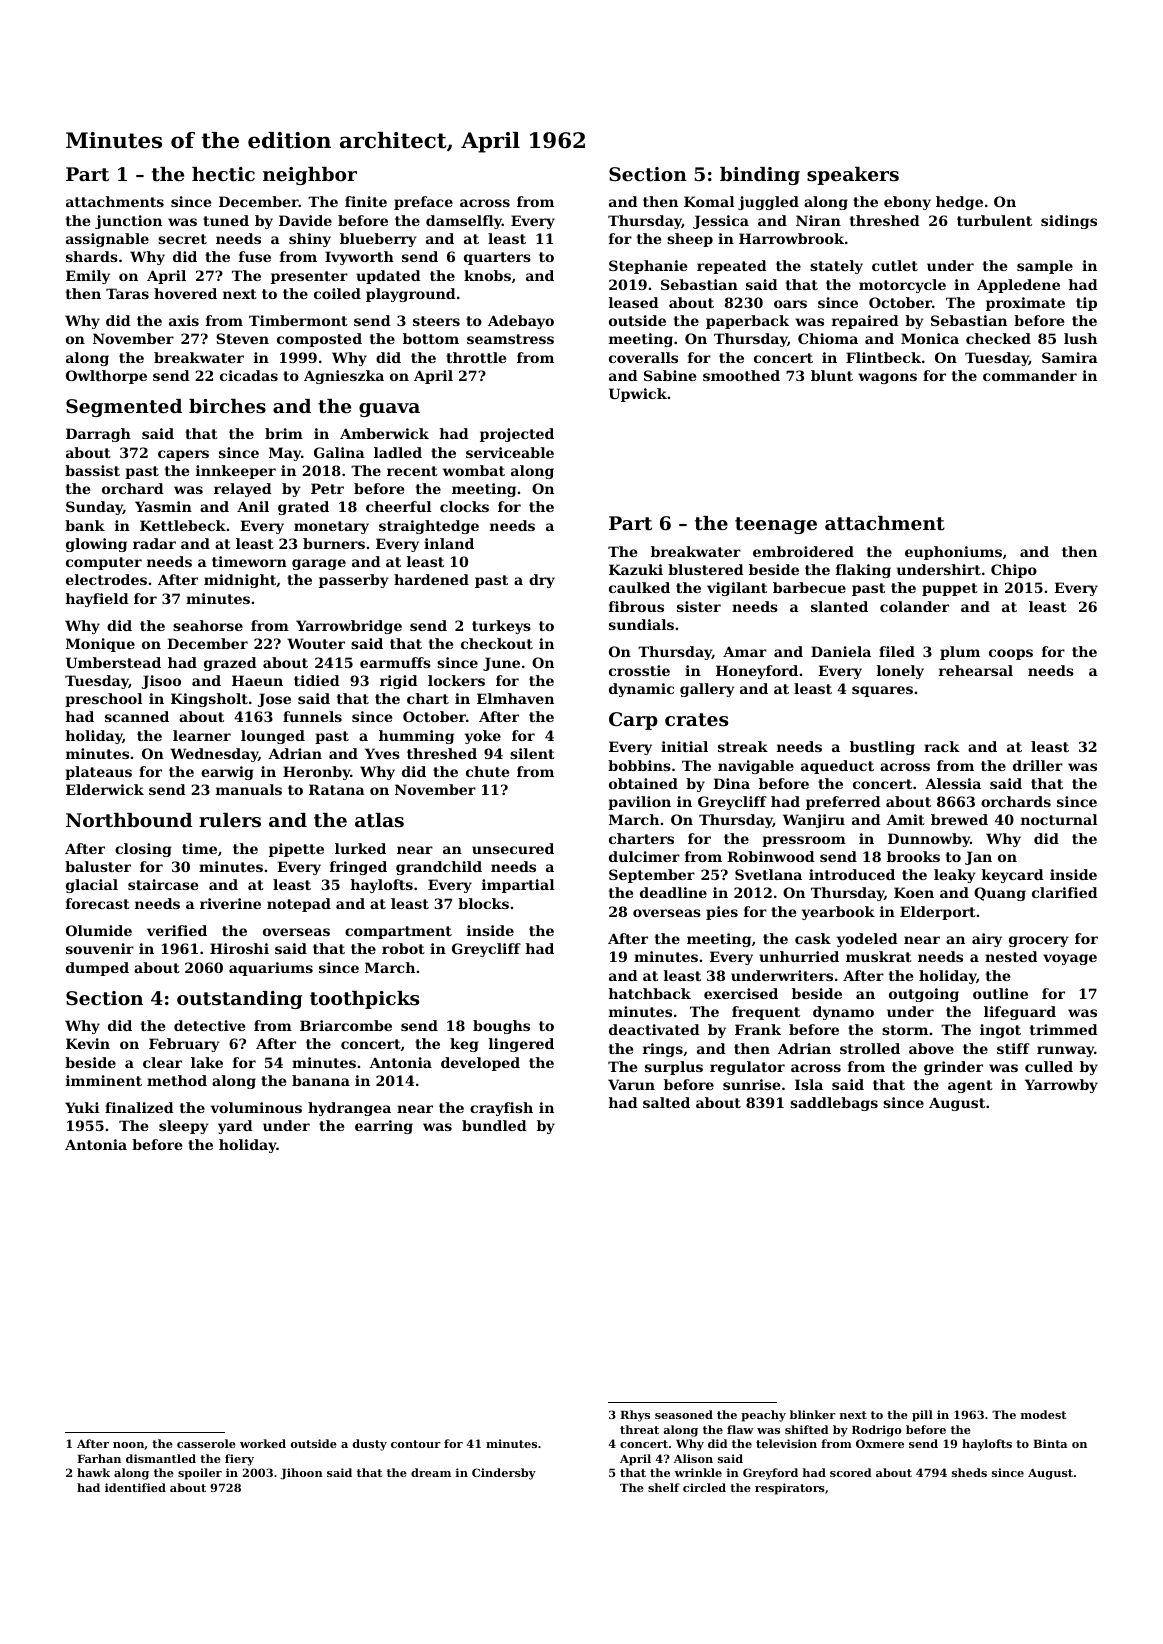 The width and height of the document is (1163, 1644). Describe the element at coordinates (953, 553) in the document. I see `euphoniums` at that location.
